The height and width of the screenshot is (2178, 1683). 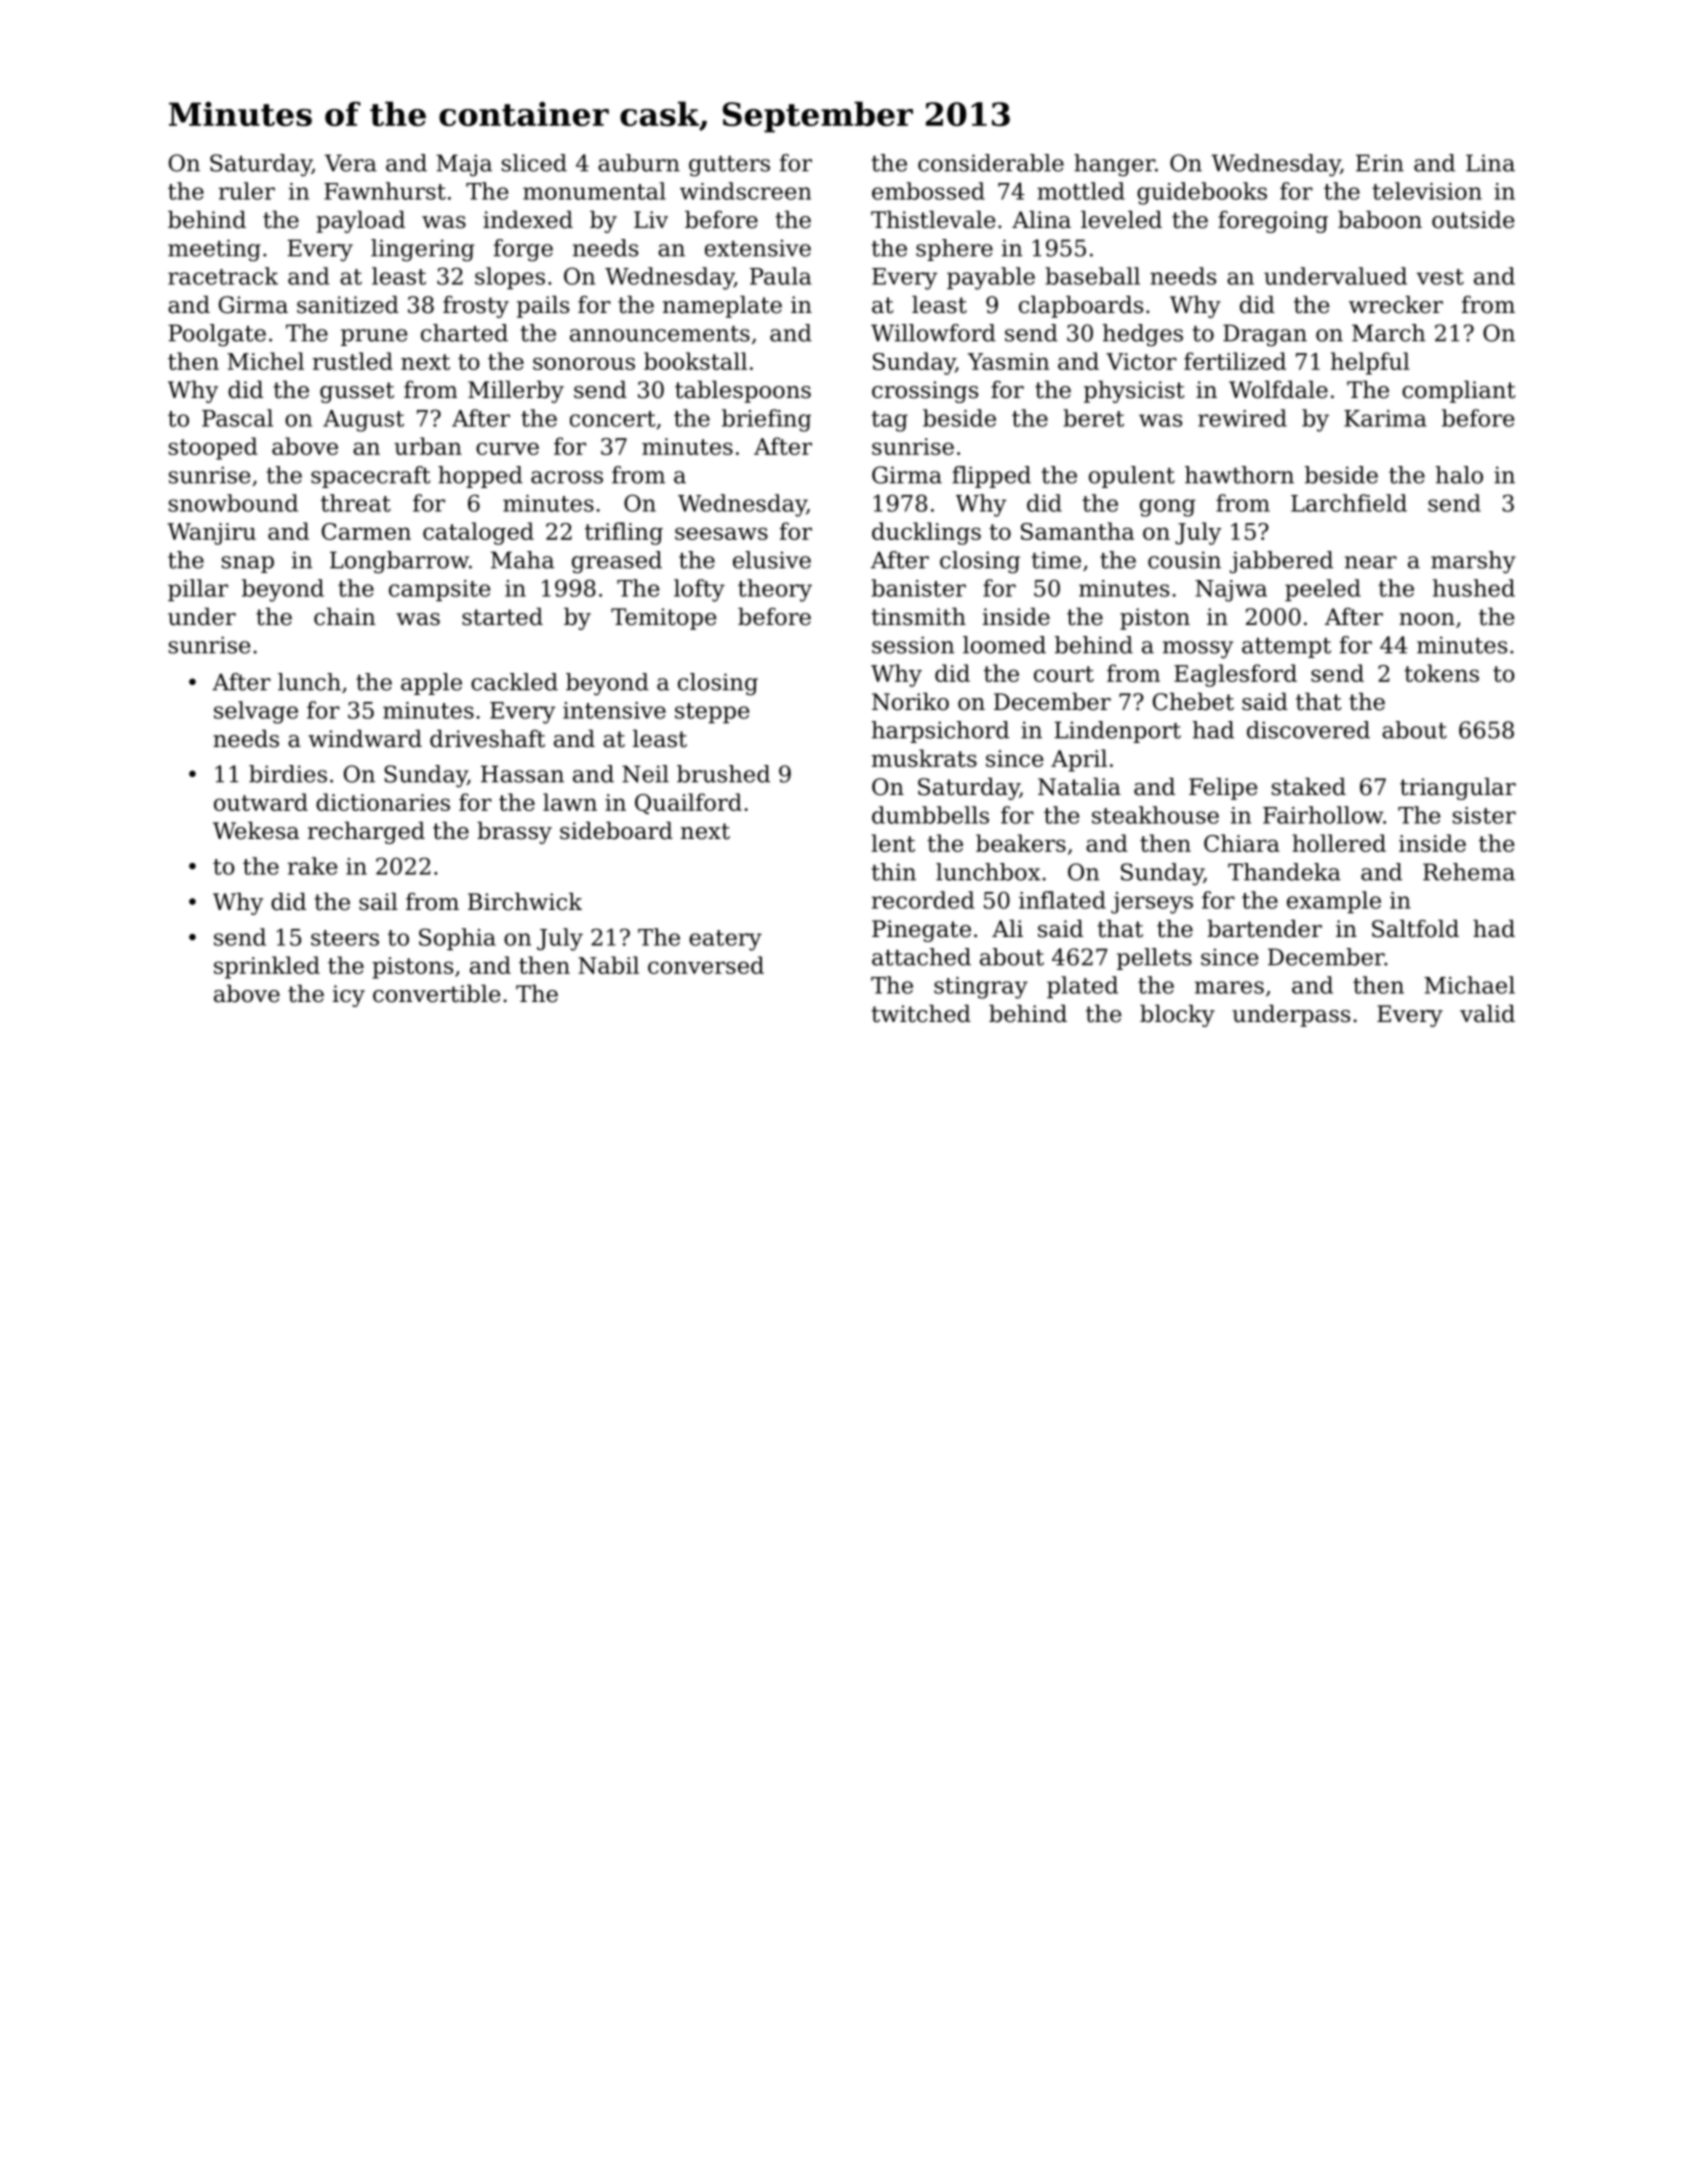 What do you see at coordinates (921, 931) in the screenshot?
I see `Pinegate` at bounding box center [921, 931].
